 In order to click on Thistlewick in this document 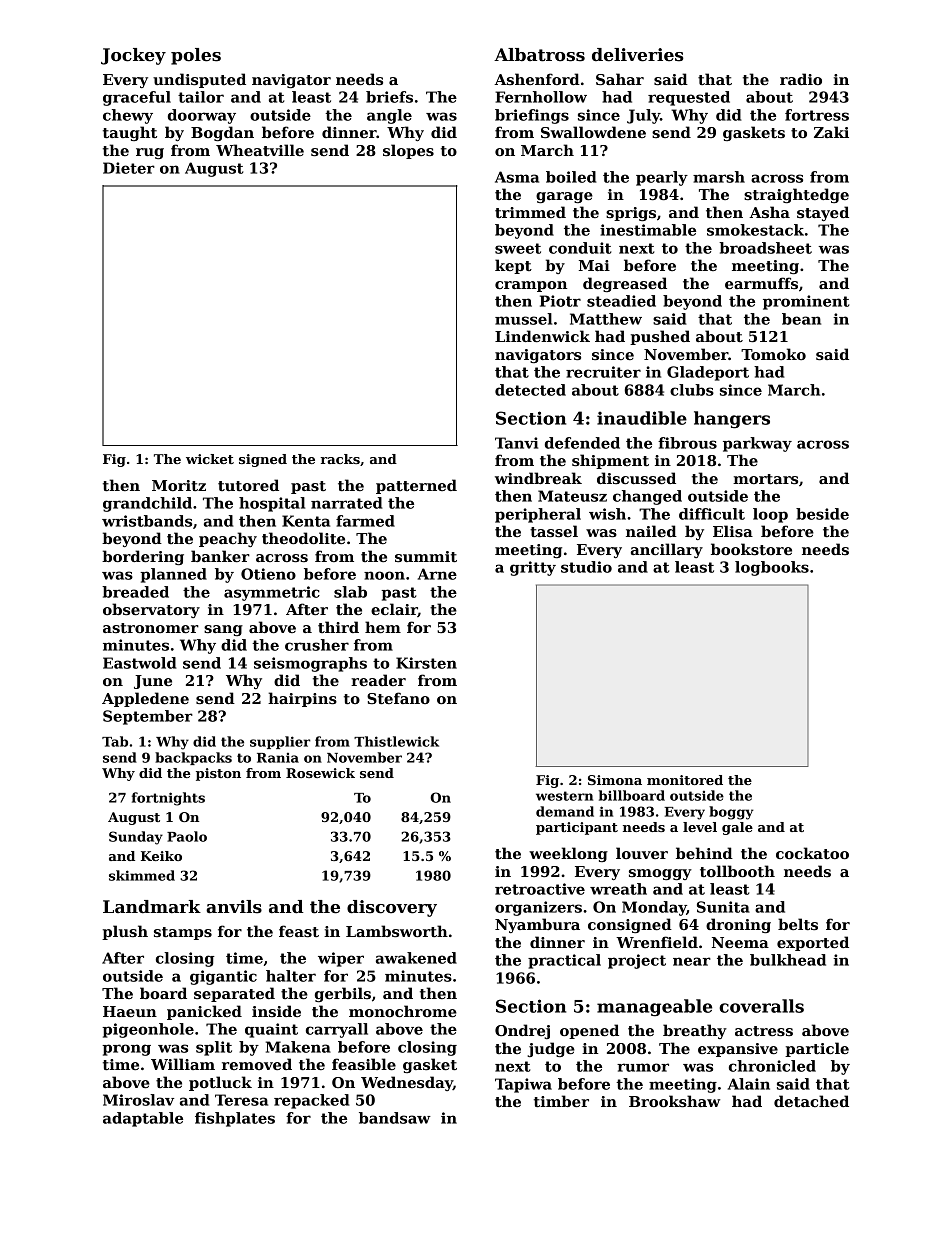, I will do `click(396, 741)`.
